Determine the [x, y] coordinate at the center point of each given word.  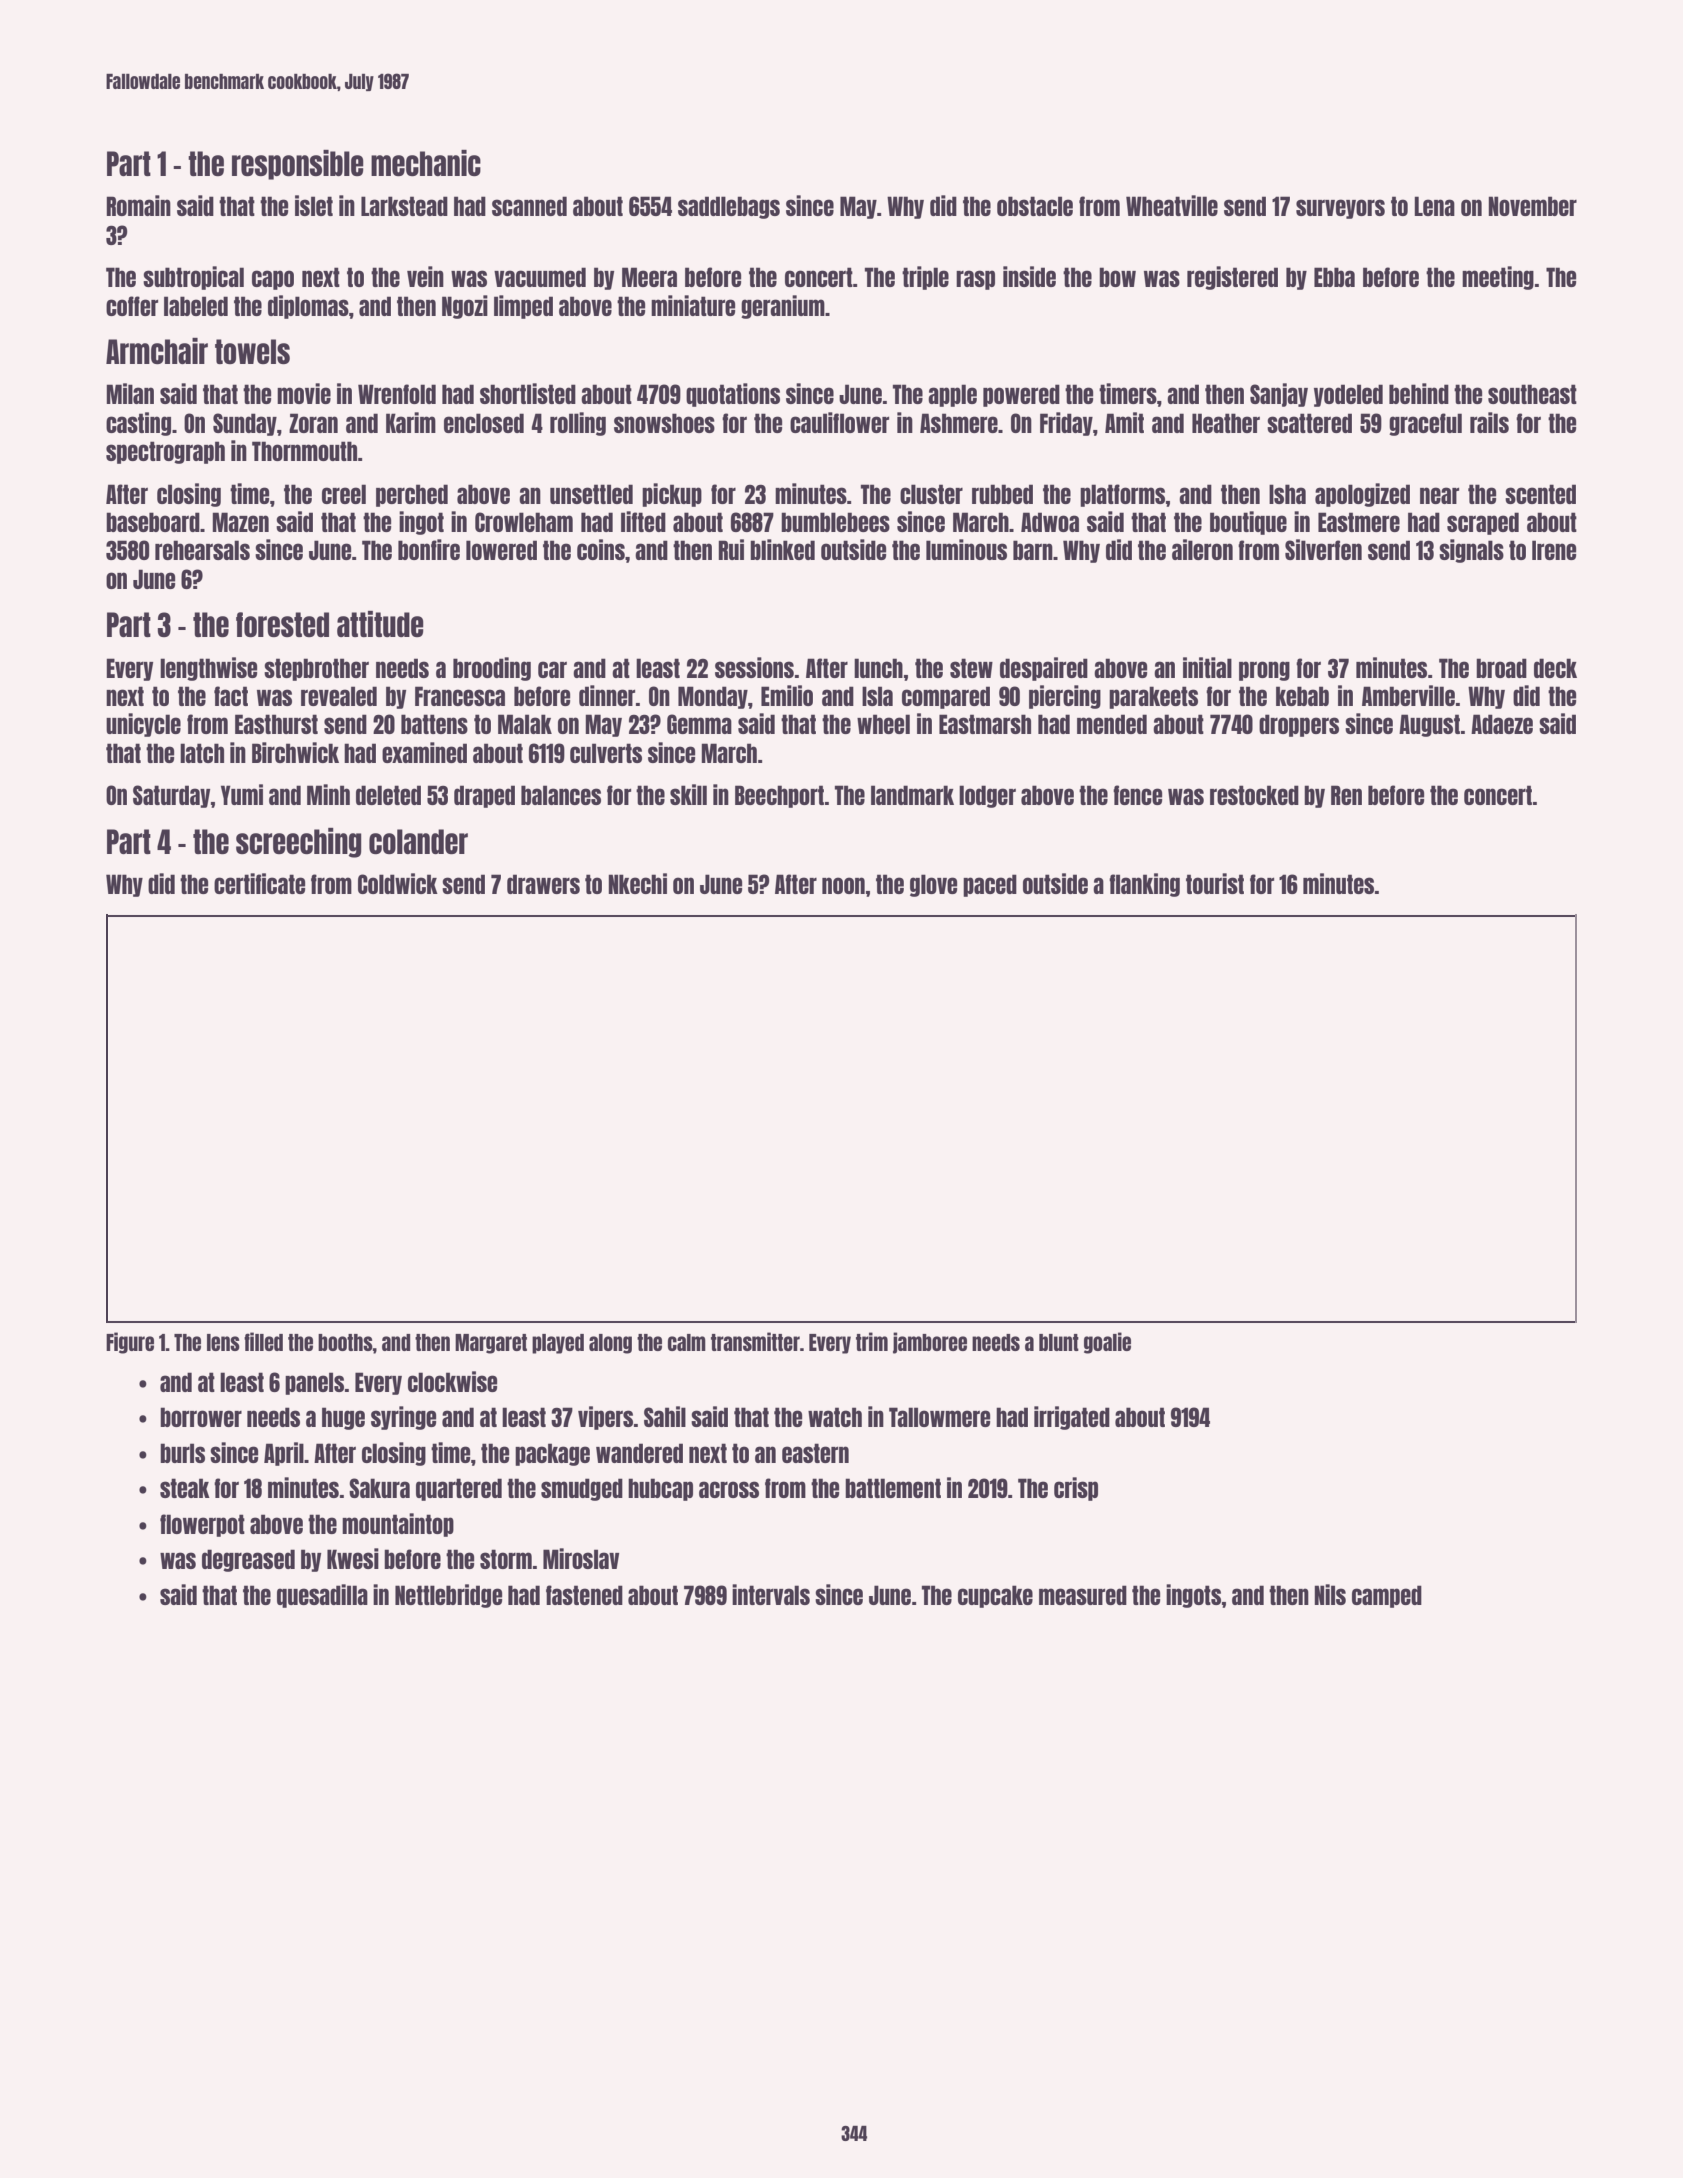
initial [1207, 667]
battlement [893, 1488]
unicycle [143, 725]
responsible [298, 165]
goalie [1107, 1343]
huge [343, 1418]
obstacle [1035, 206]
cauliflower [839, 422]
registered [1232, 278]
